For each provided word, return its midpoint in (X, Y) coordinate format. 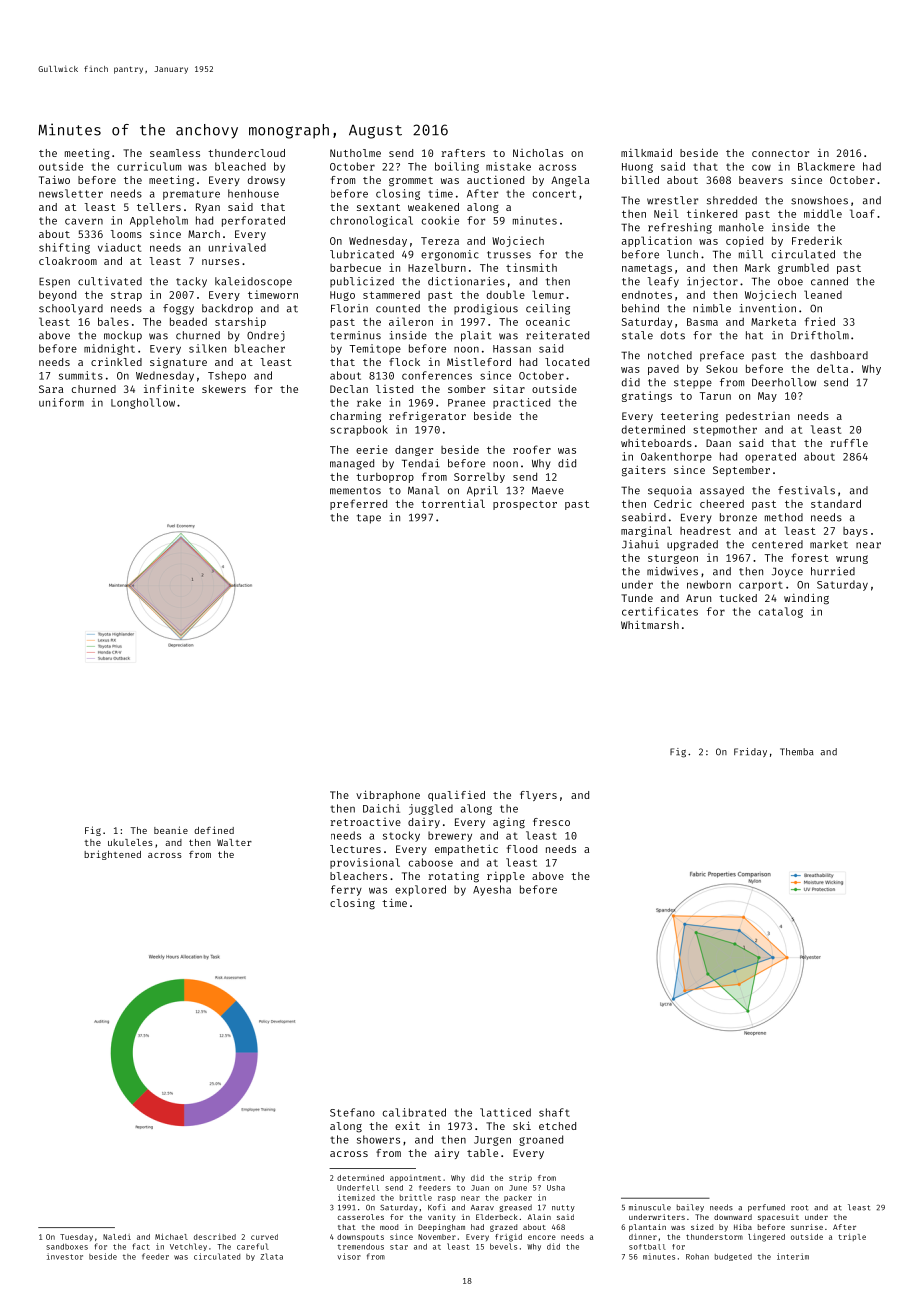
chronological (371, 221)
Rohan (697, 1257)
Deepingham (441, 1228)
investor (65, 1256)
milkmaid (646, 152)
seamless (175, 153)
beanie (171, 830)
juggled (431, 809)
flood (522, 849)
